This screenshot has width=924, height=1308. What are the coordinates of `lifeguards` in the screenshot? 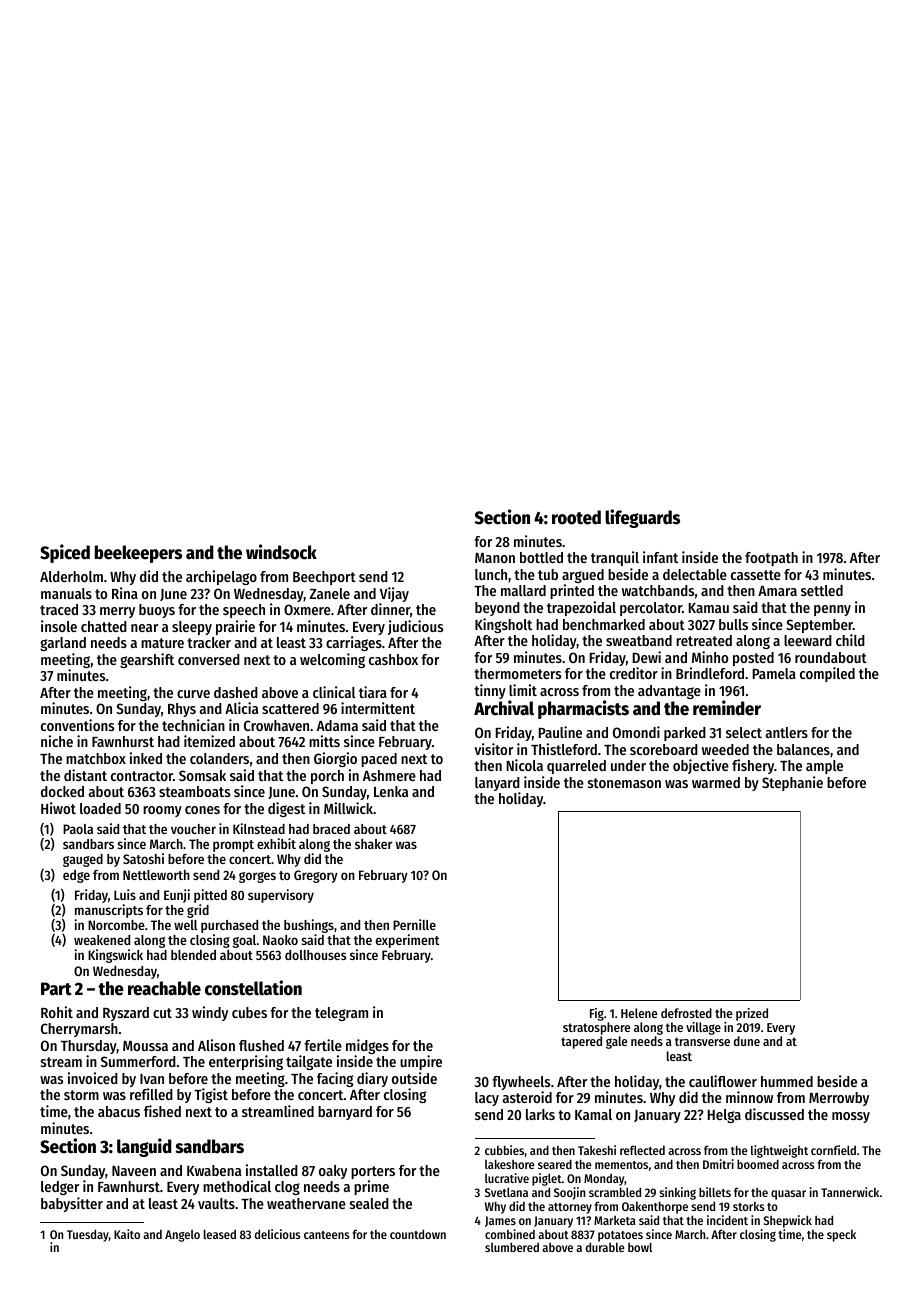 It's located at (642, 518).
